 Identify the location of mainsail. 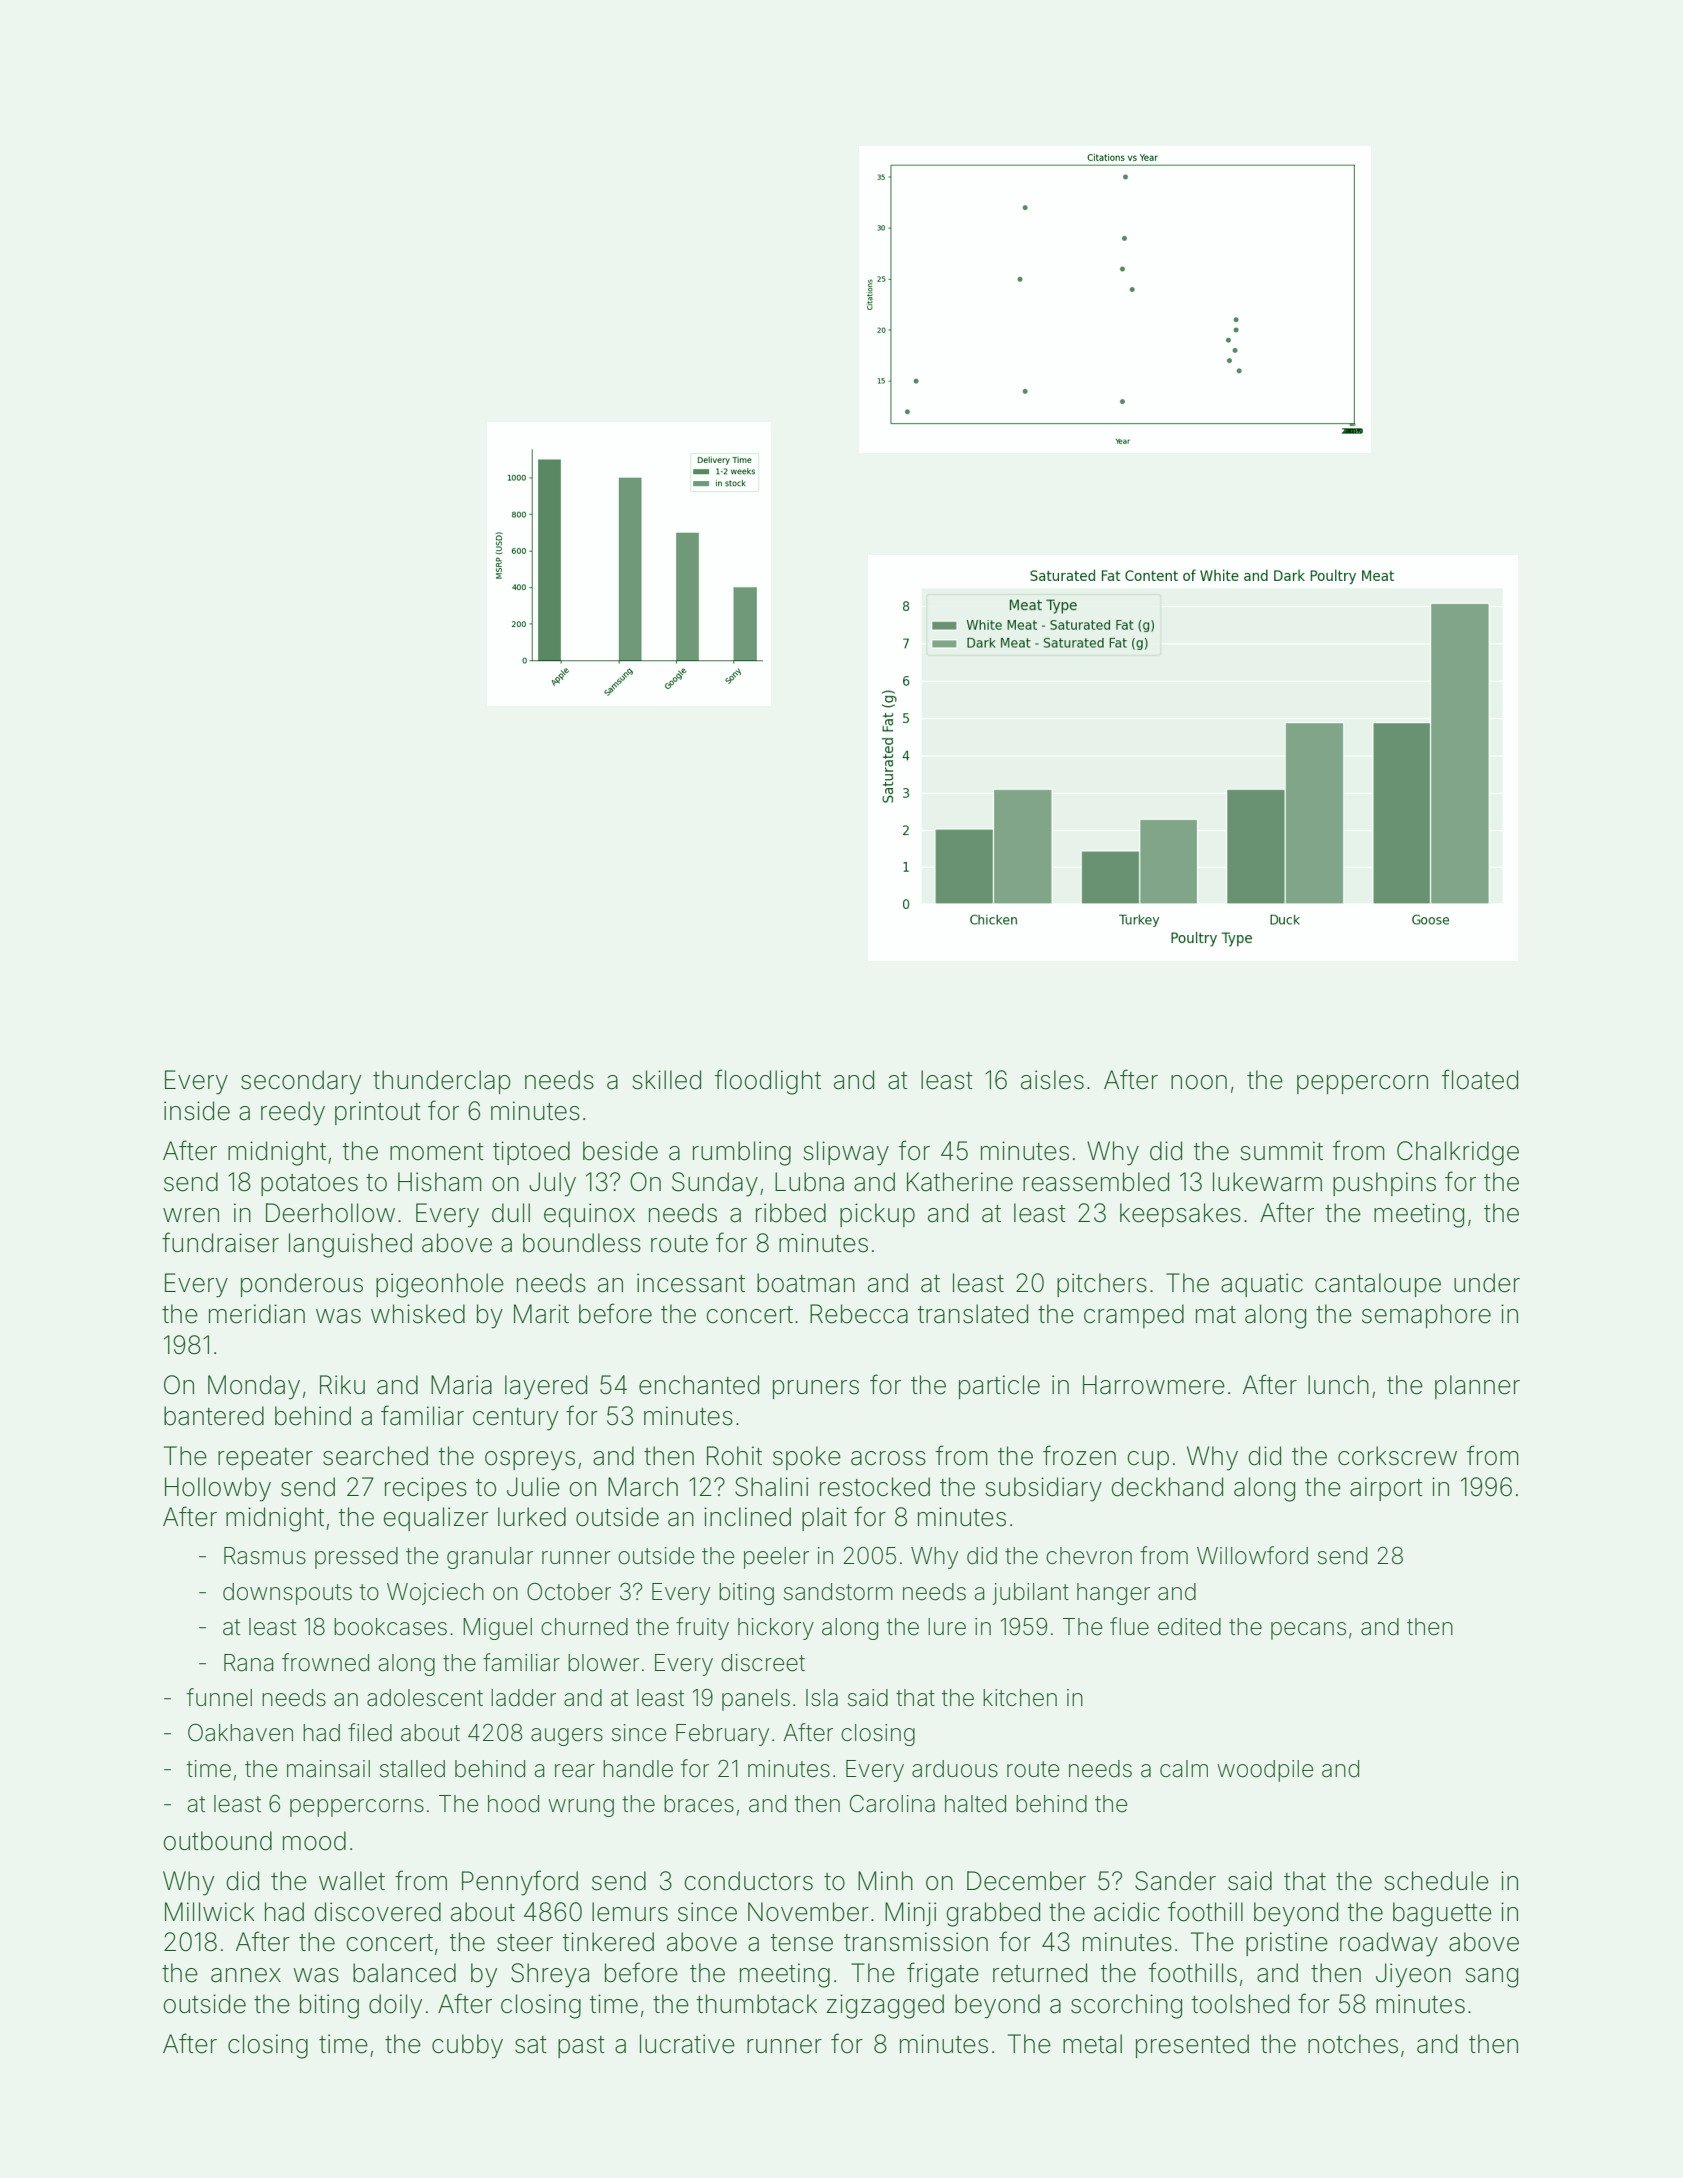
(328, 1769).
